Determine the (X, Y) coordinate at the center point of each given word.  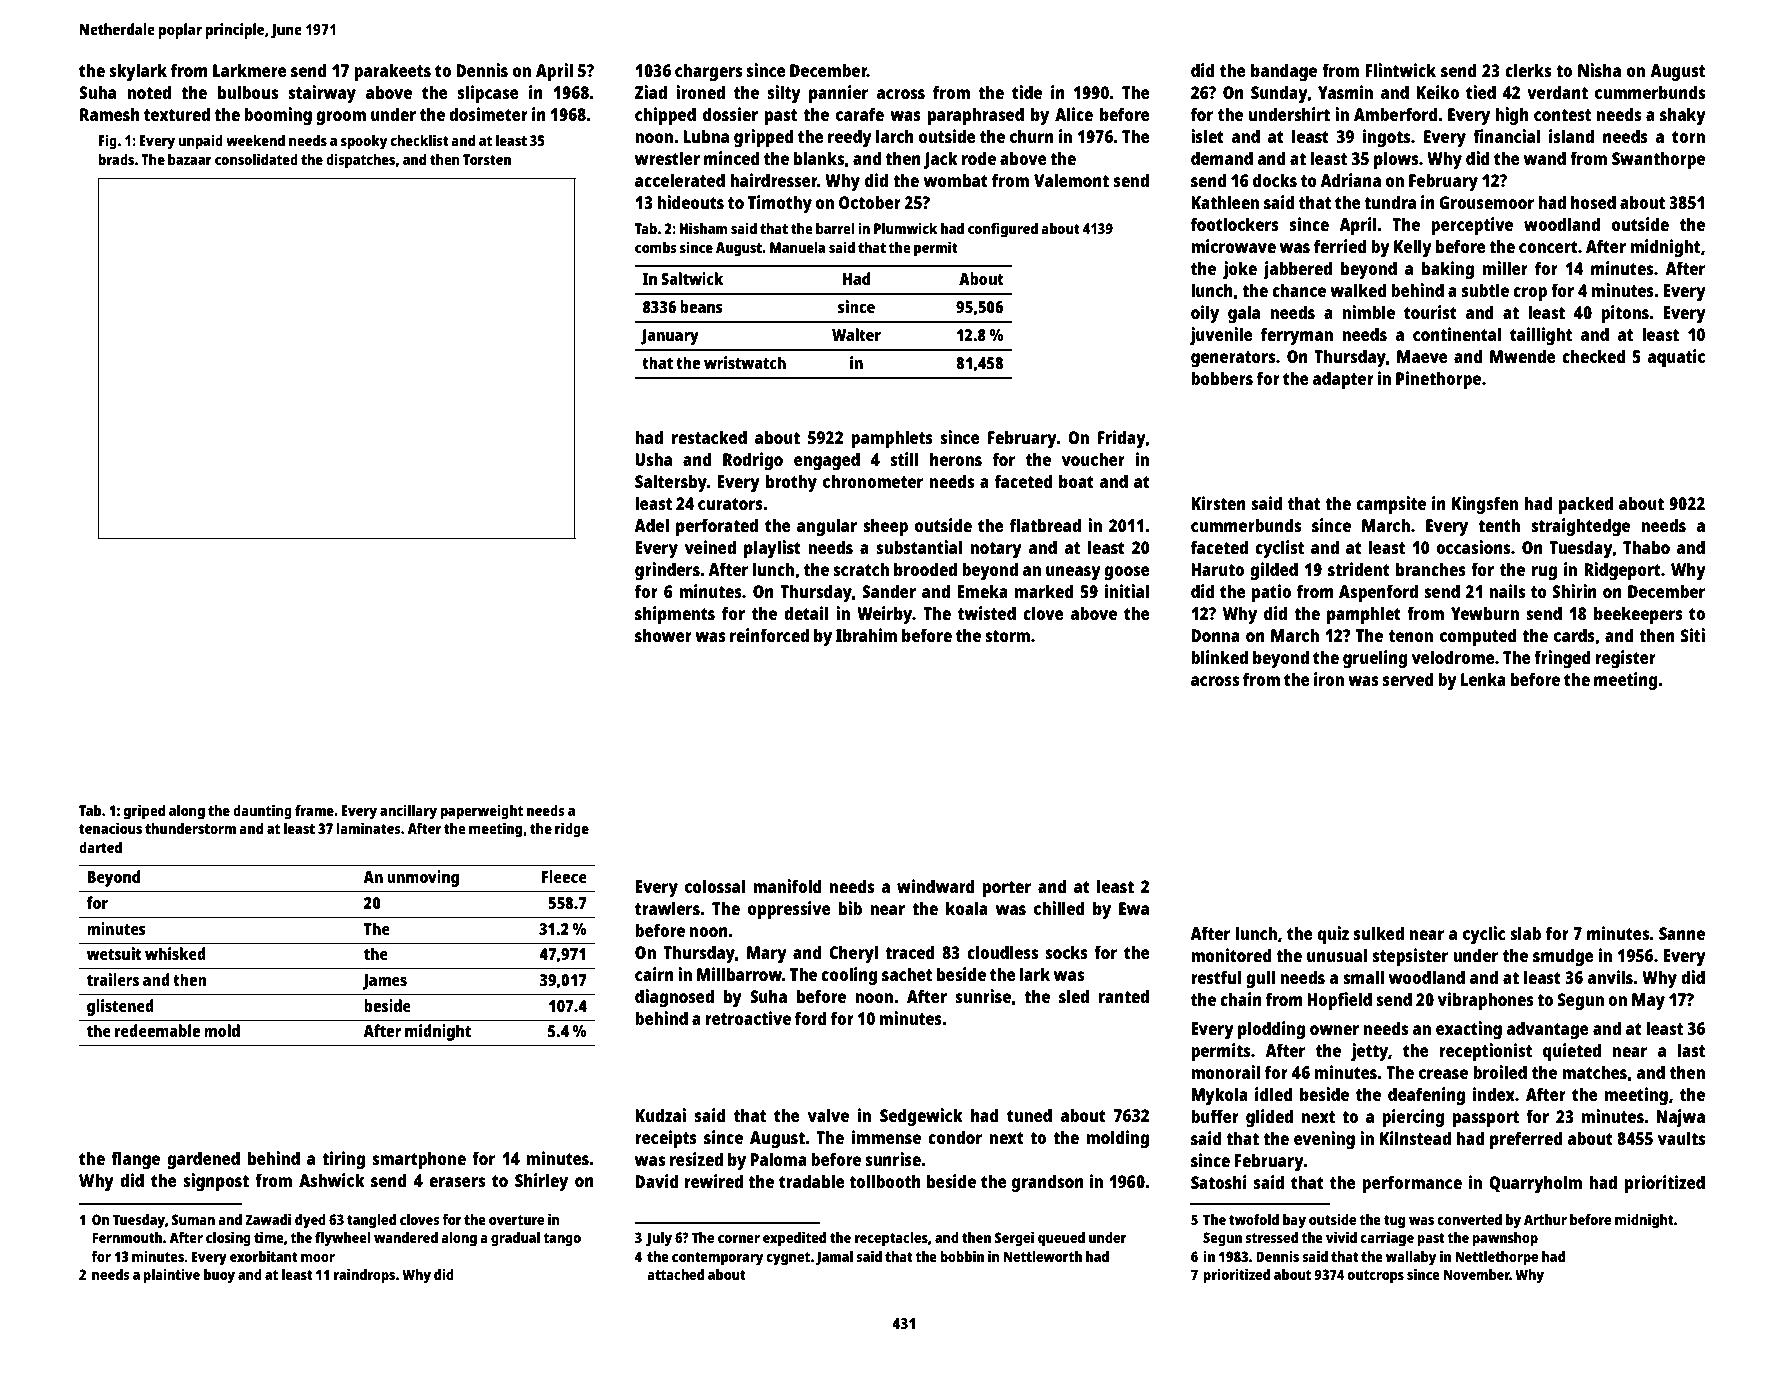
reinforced (769, 635)
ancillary (408, 812)
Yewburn (1485, 613)
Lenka (1483, 679)
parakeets (392, 72)
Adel (651, 525)
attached (675, 1274)
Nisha (1599, 70)
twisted (987, 613)
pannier (838, 94)
